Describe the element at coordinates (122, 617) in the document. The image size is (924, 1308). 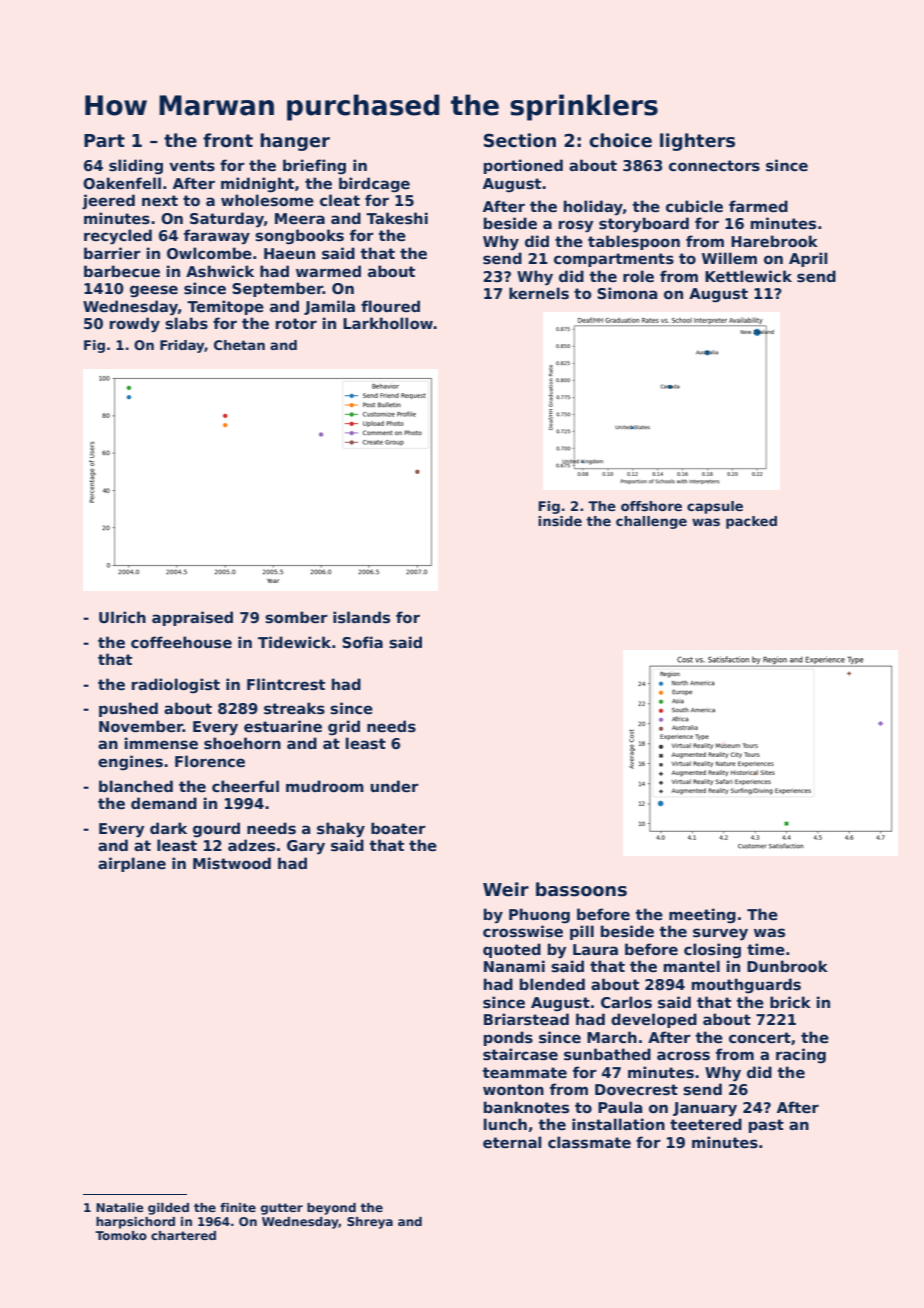
I see `Ulrich` at that location.
